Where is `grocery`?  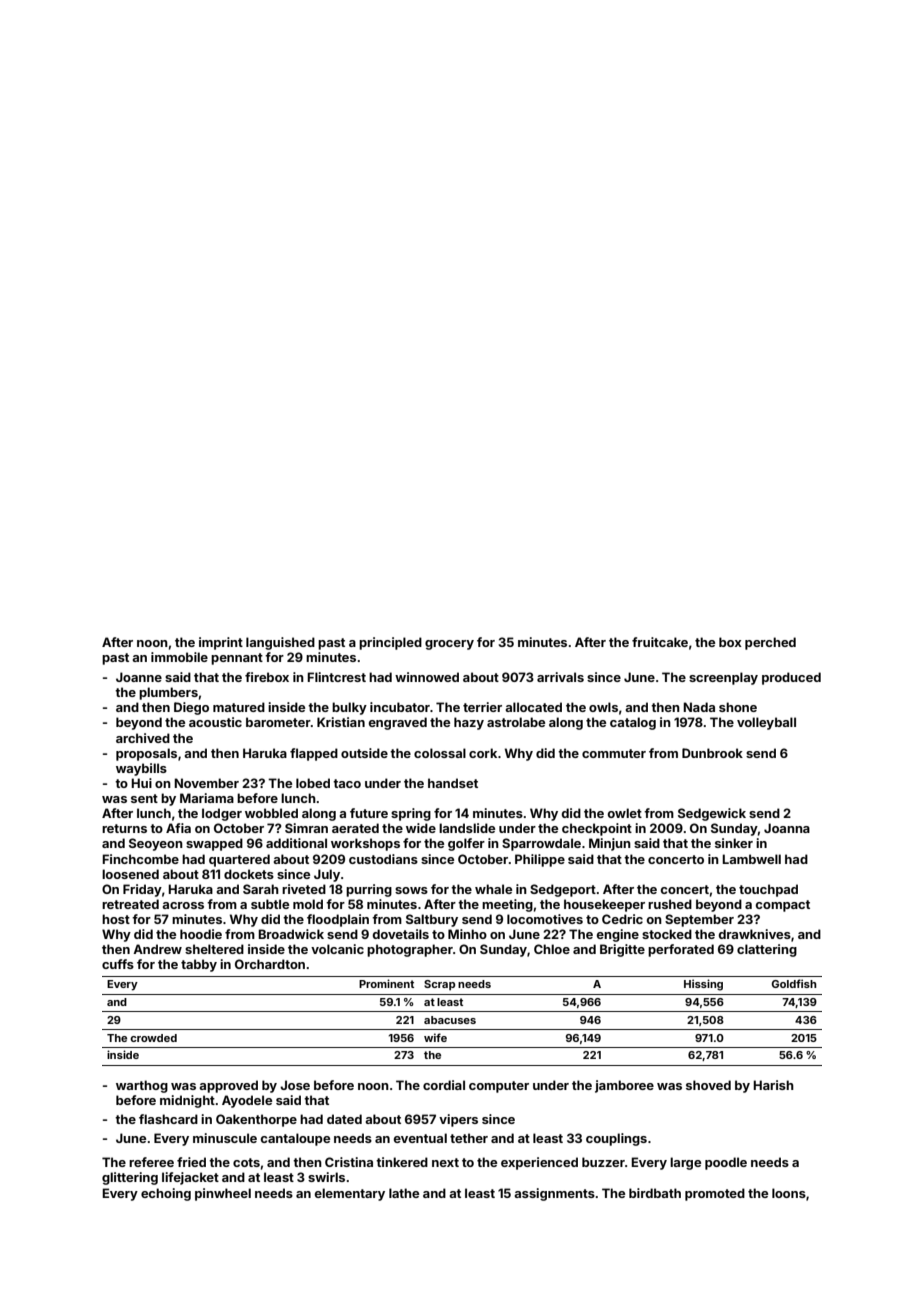
grocery is located at coordinates (449, 645).
